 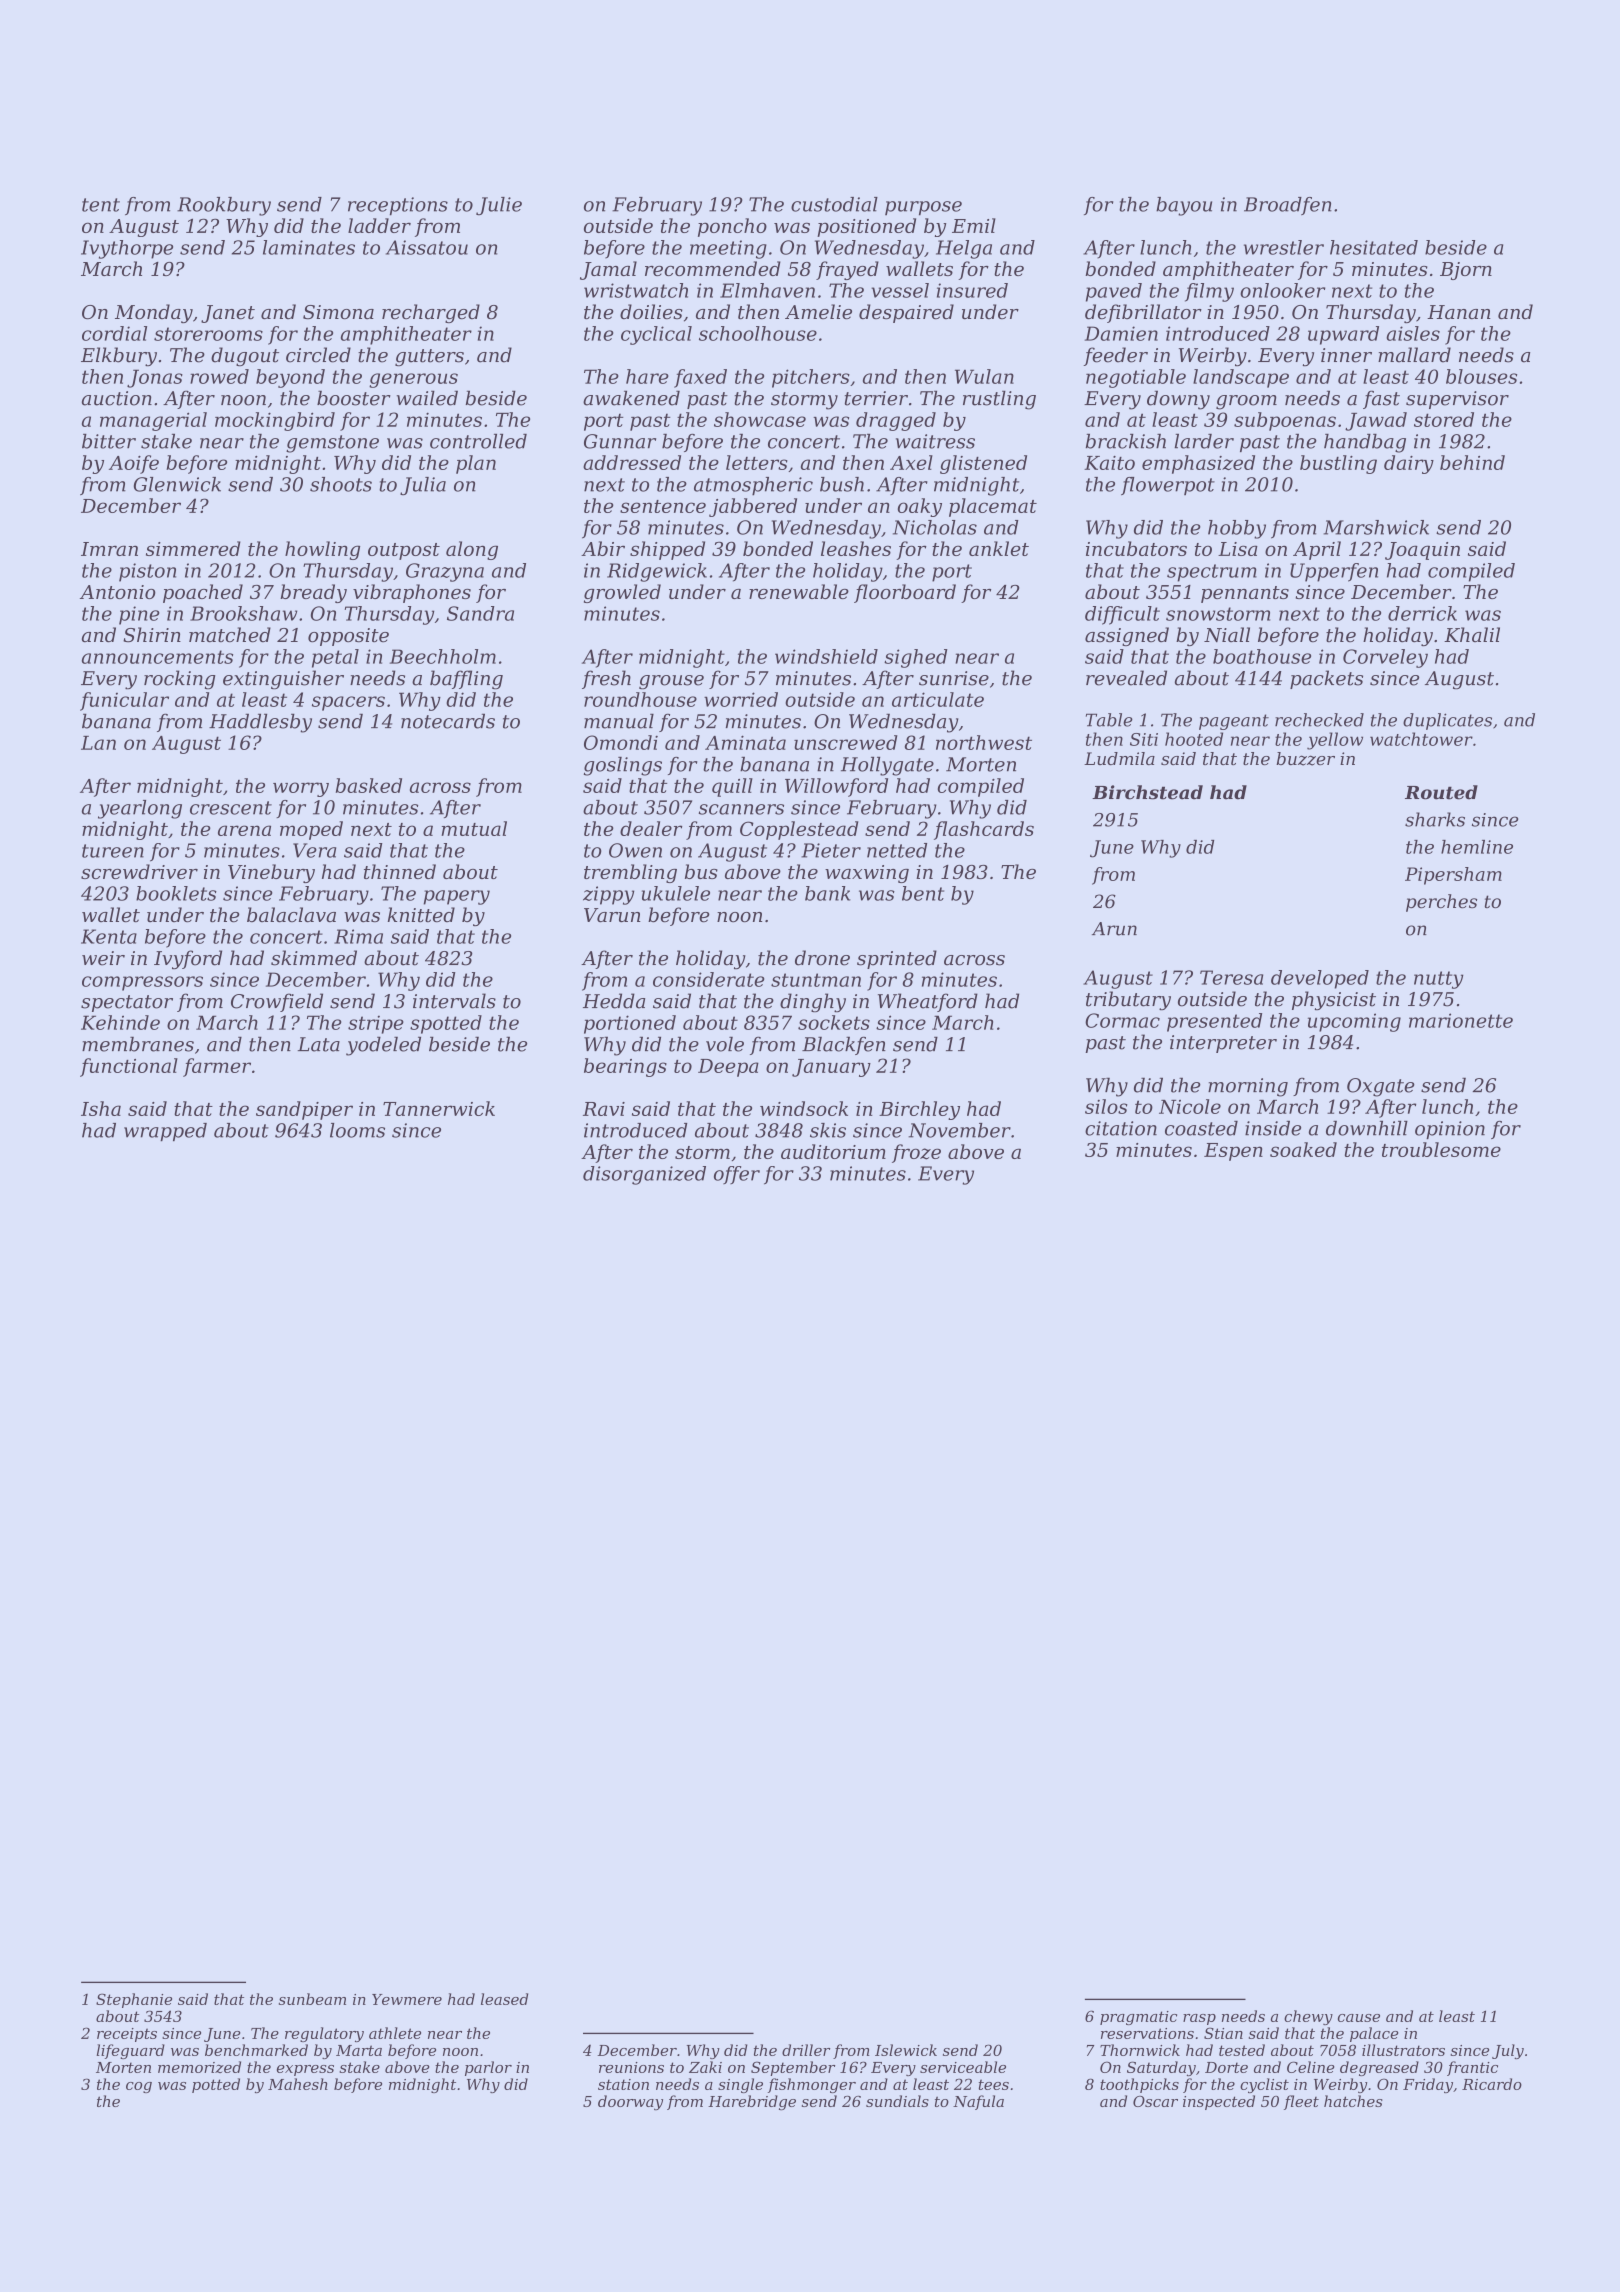 What do you see at coordinates (644, 1175) in the image?
I see `disorganized` at bounding box center [644, 1175].
